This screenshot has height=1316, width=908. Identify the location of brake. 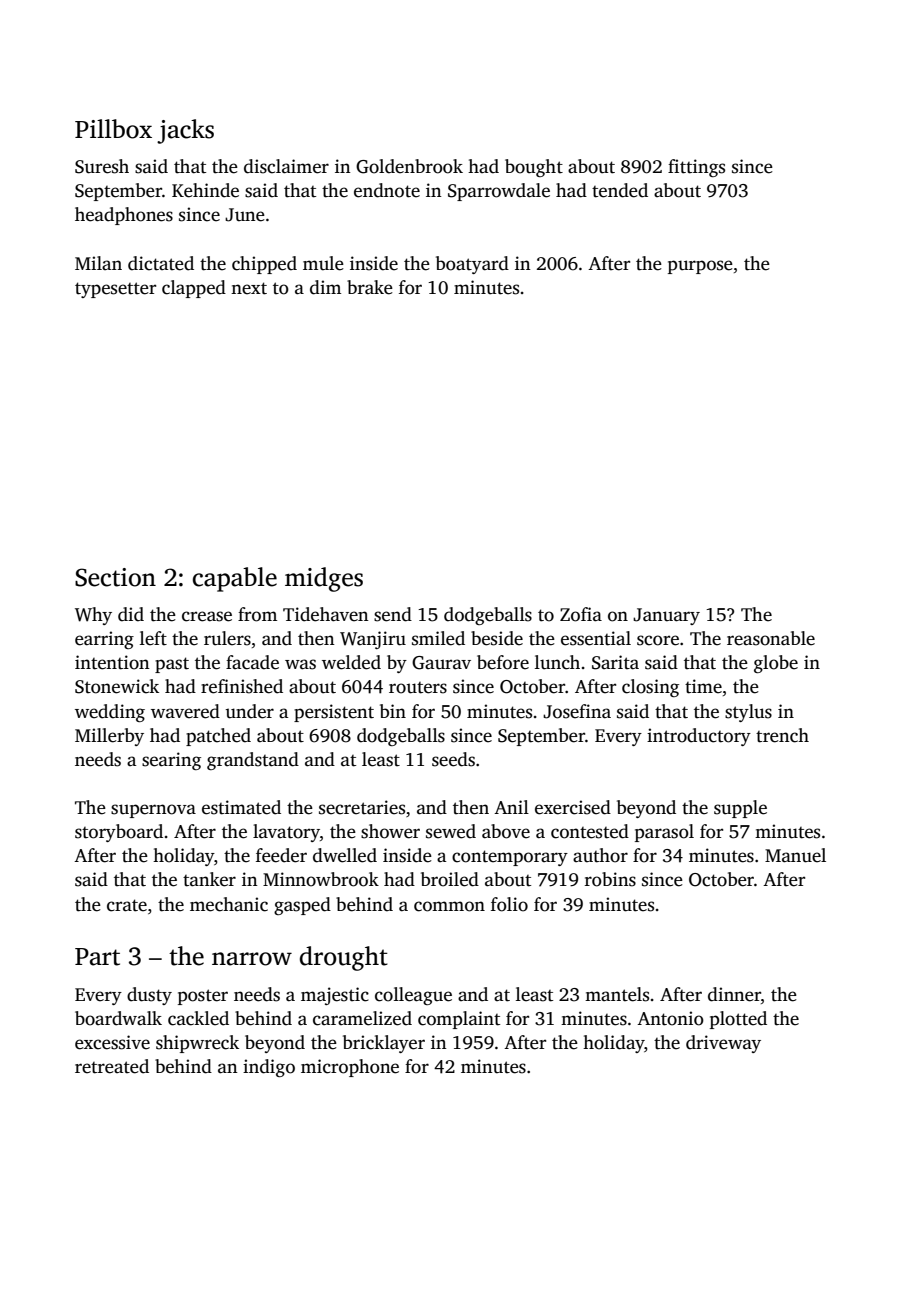
(370, 287).
